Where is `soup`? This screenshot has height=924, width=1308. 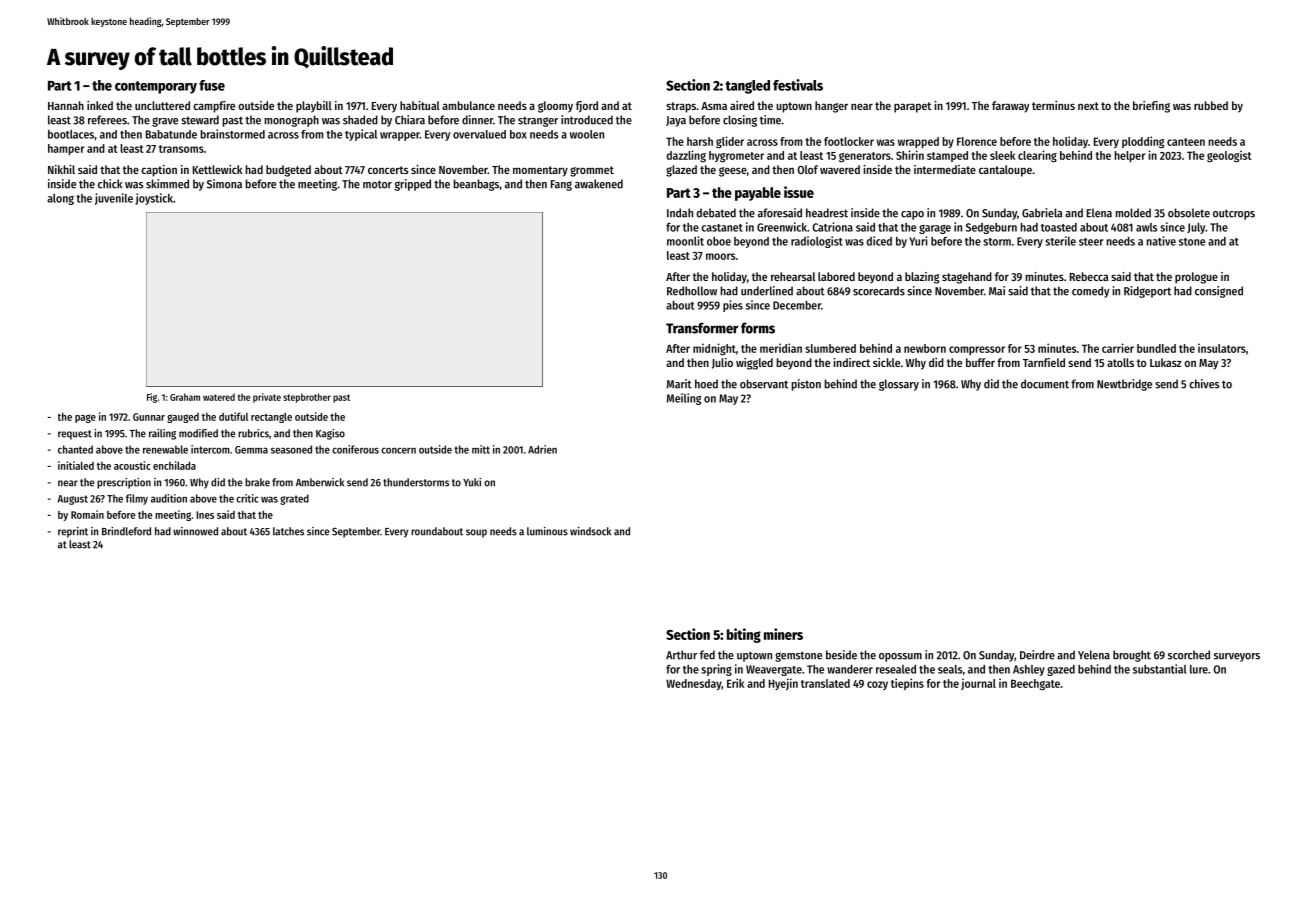
soup is located at coordinates (476, 533).
